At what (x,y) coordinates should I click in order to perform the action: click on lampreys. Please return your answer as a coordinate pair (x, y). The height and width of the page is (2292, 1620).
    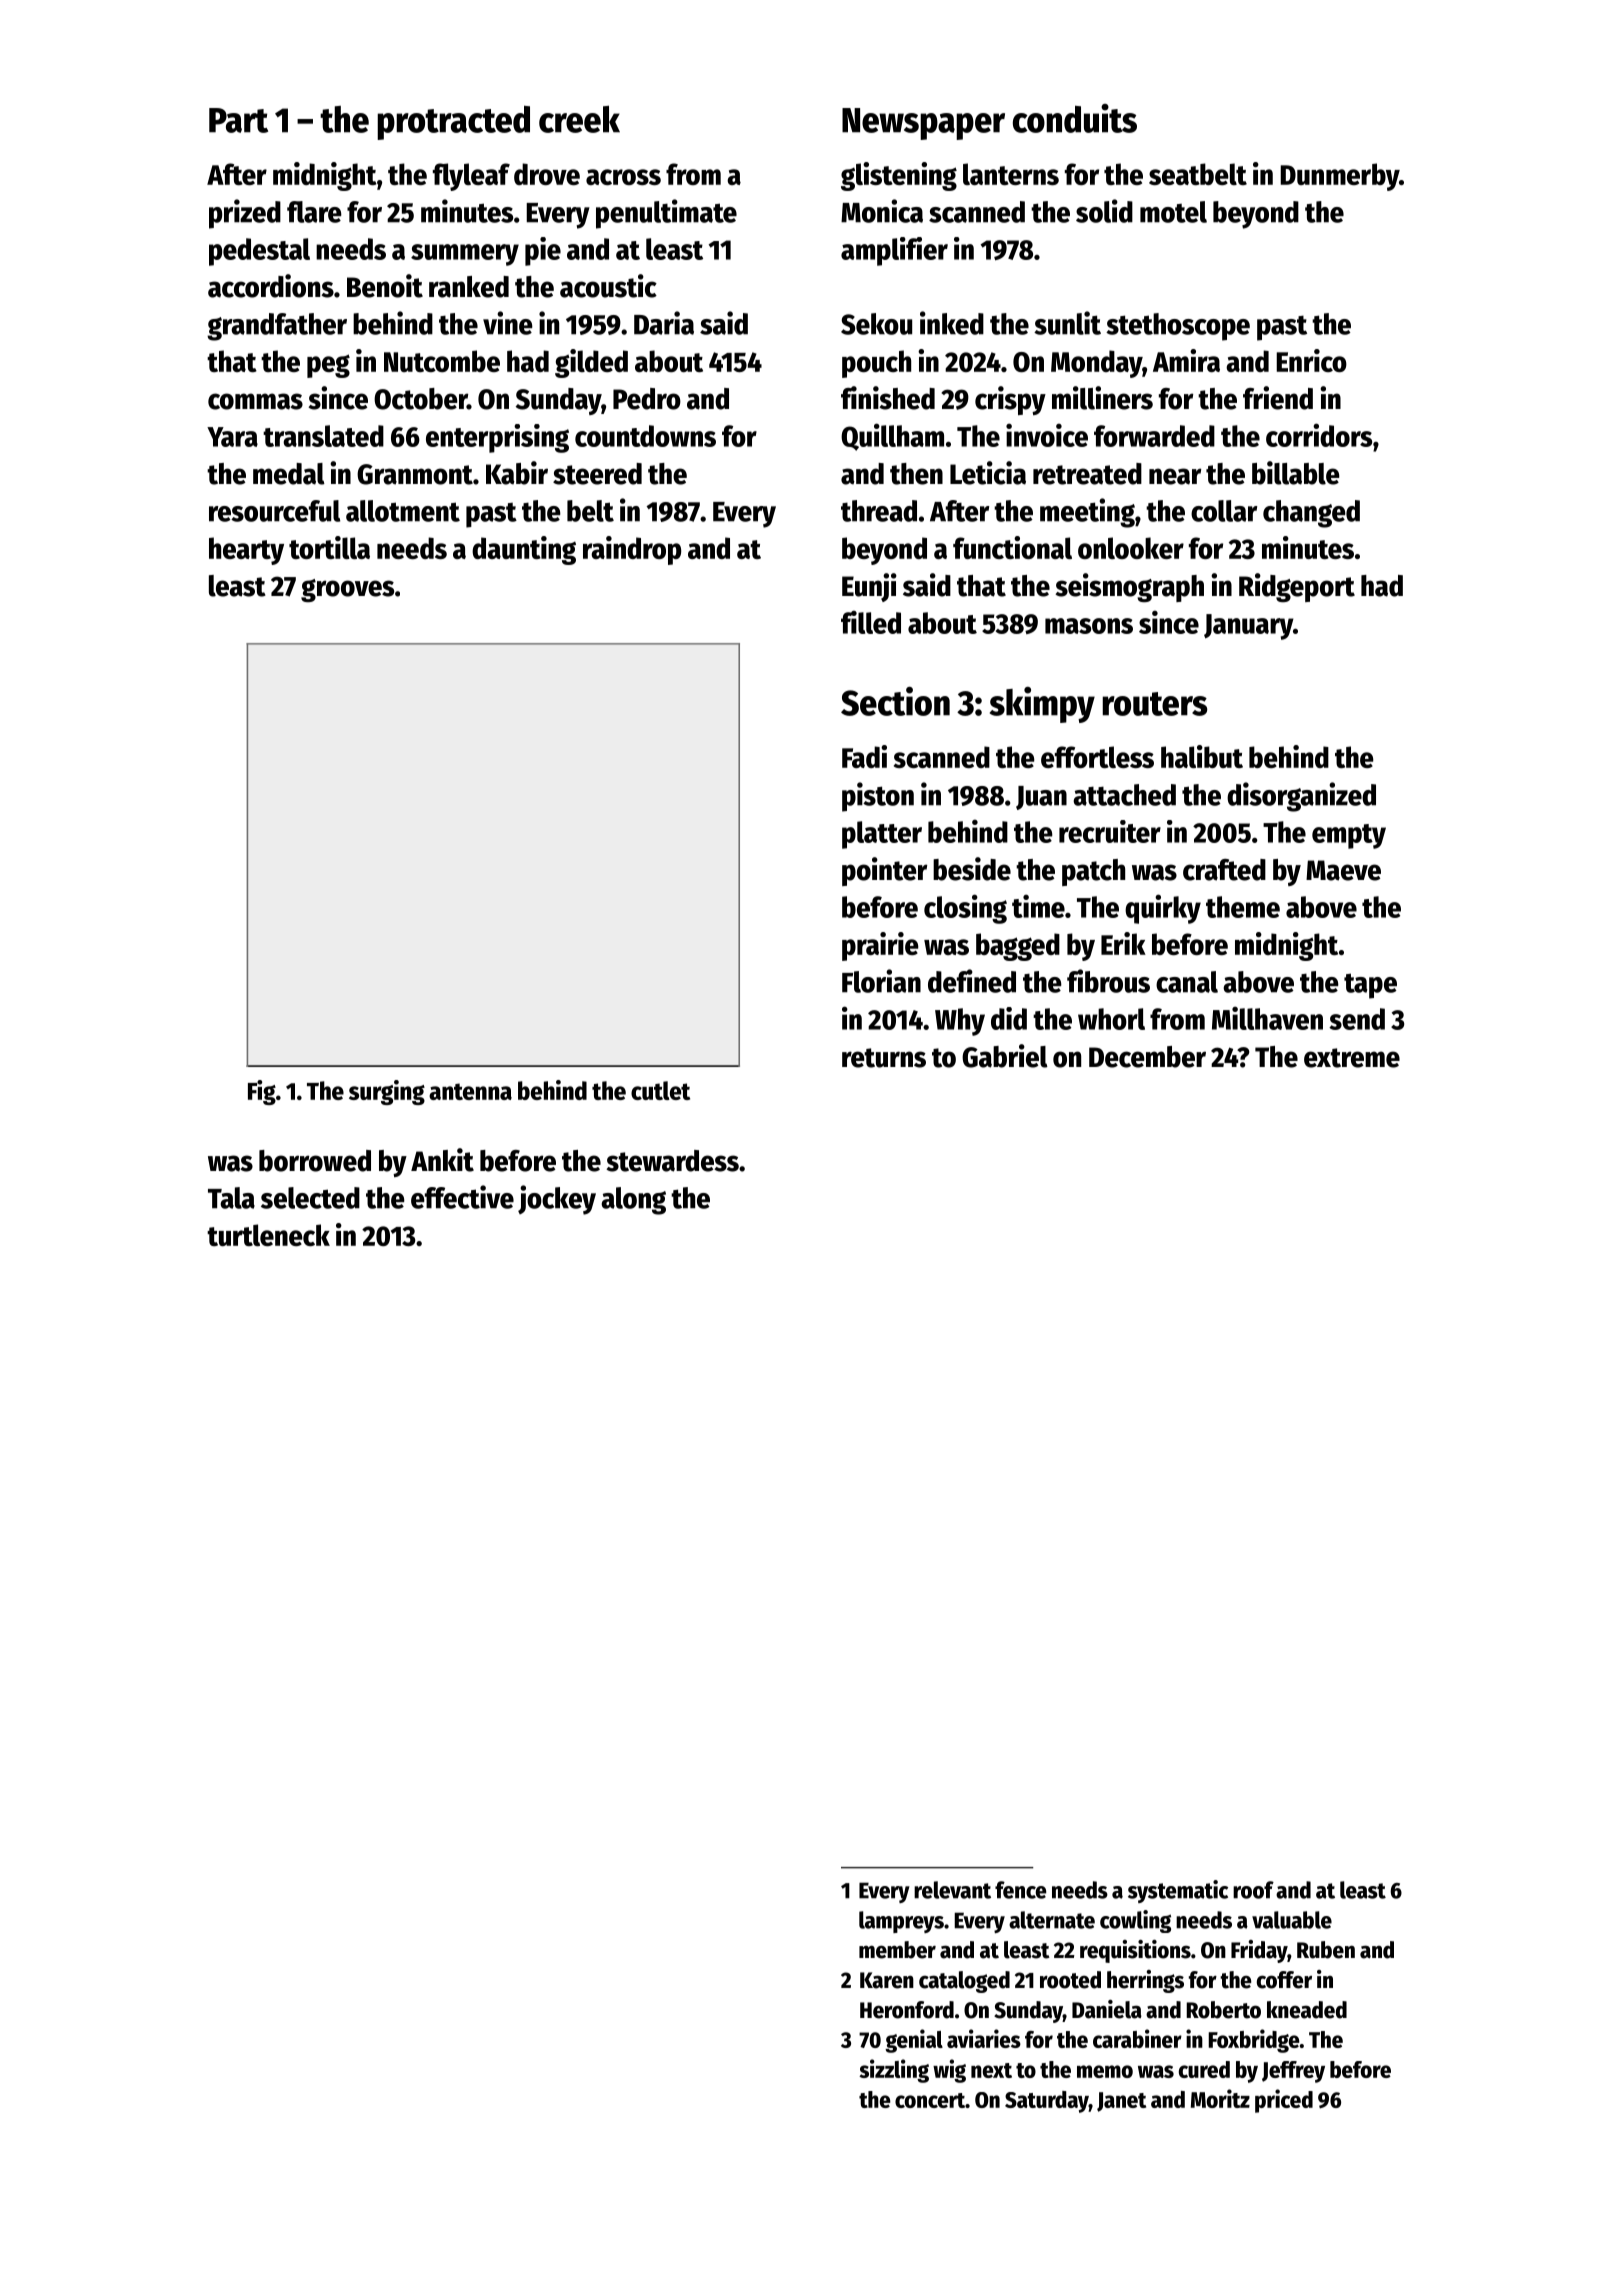
    Looking at the image, I should click on (901, 1922).
